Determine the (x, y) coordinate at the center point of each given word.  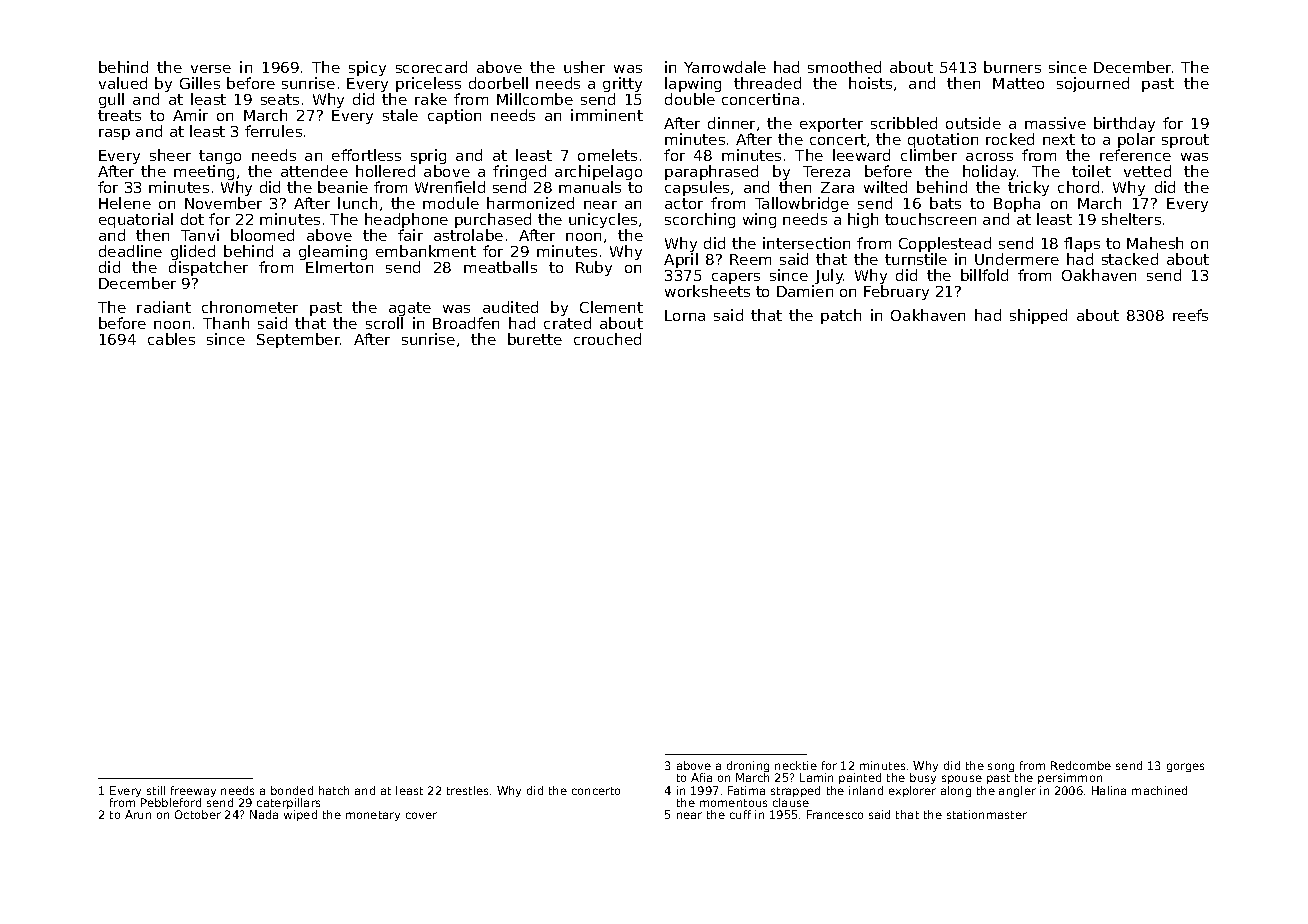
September (298, 340)
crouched (607, 339)
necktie (796, 765)
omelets (607, 155)
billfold (984, 275)
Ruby (594, 268)
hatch (334, 790)
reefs (1190, 315)
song (1001, 767)
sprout (1185, 141)
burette (535, 339)
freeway (193, 791)
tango (220, 157)
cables (171, 339)
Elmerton (339, 267)
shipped (1038, 316)
